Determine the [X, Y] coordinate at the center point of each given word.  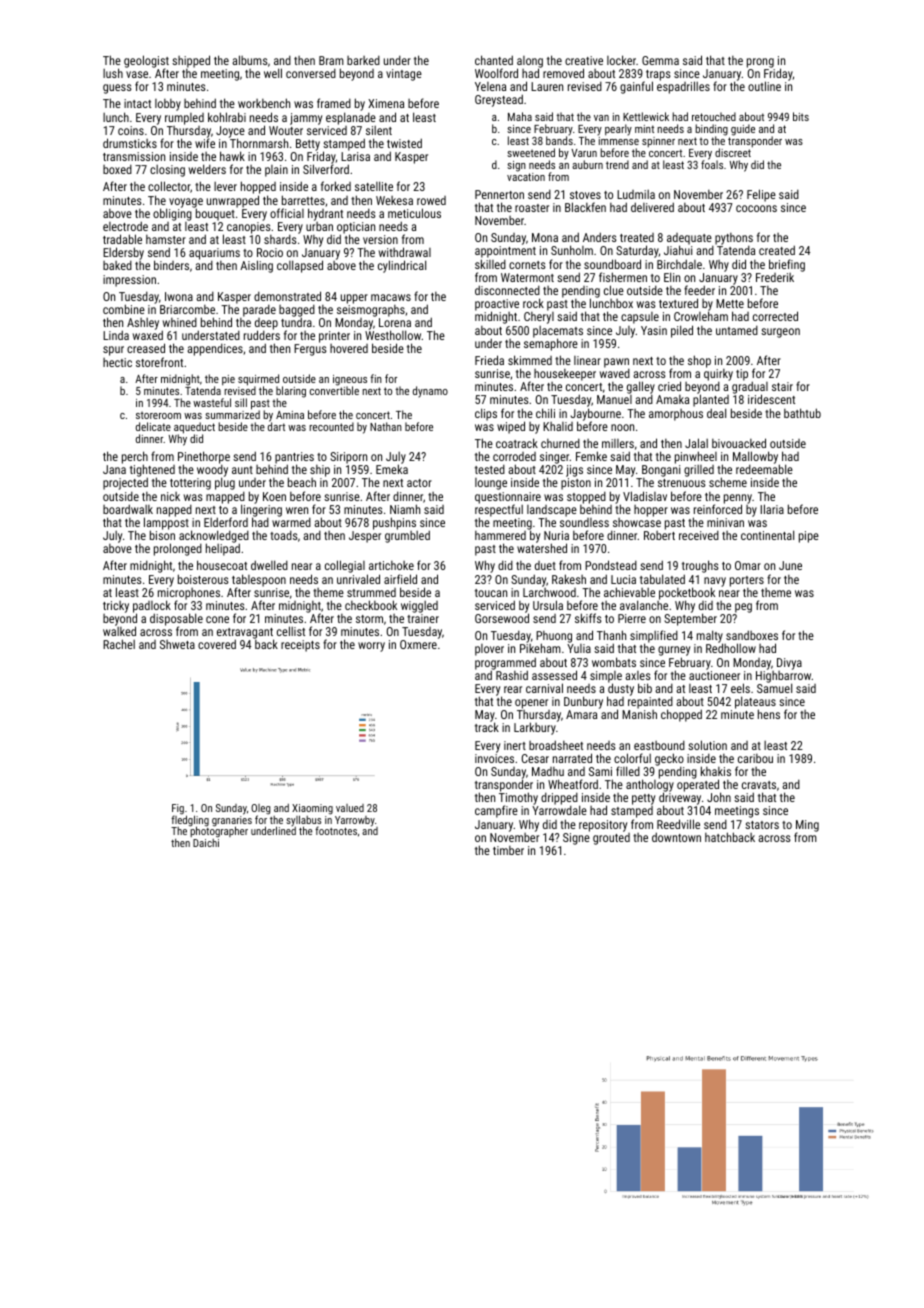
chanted [494, 60]
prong [760, 63]
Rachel [119, 644]
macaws [391, 297]
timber [508, 850]
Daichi [206, 843]
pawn [616, 363]
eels [740, 688]
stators [762, 825]
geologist [146, 62]
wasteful [212, 402]
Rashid [512, 675]
